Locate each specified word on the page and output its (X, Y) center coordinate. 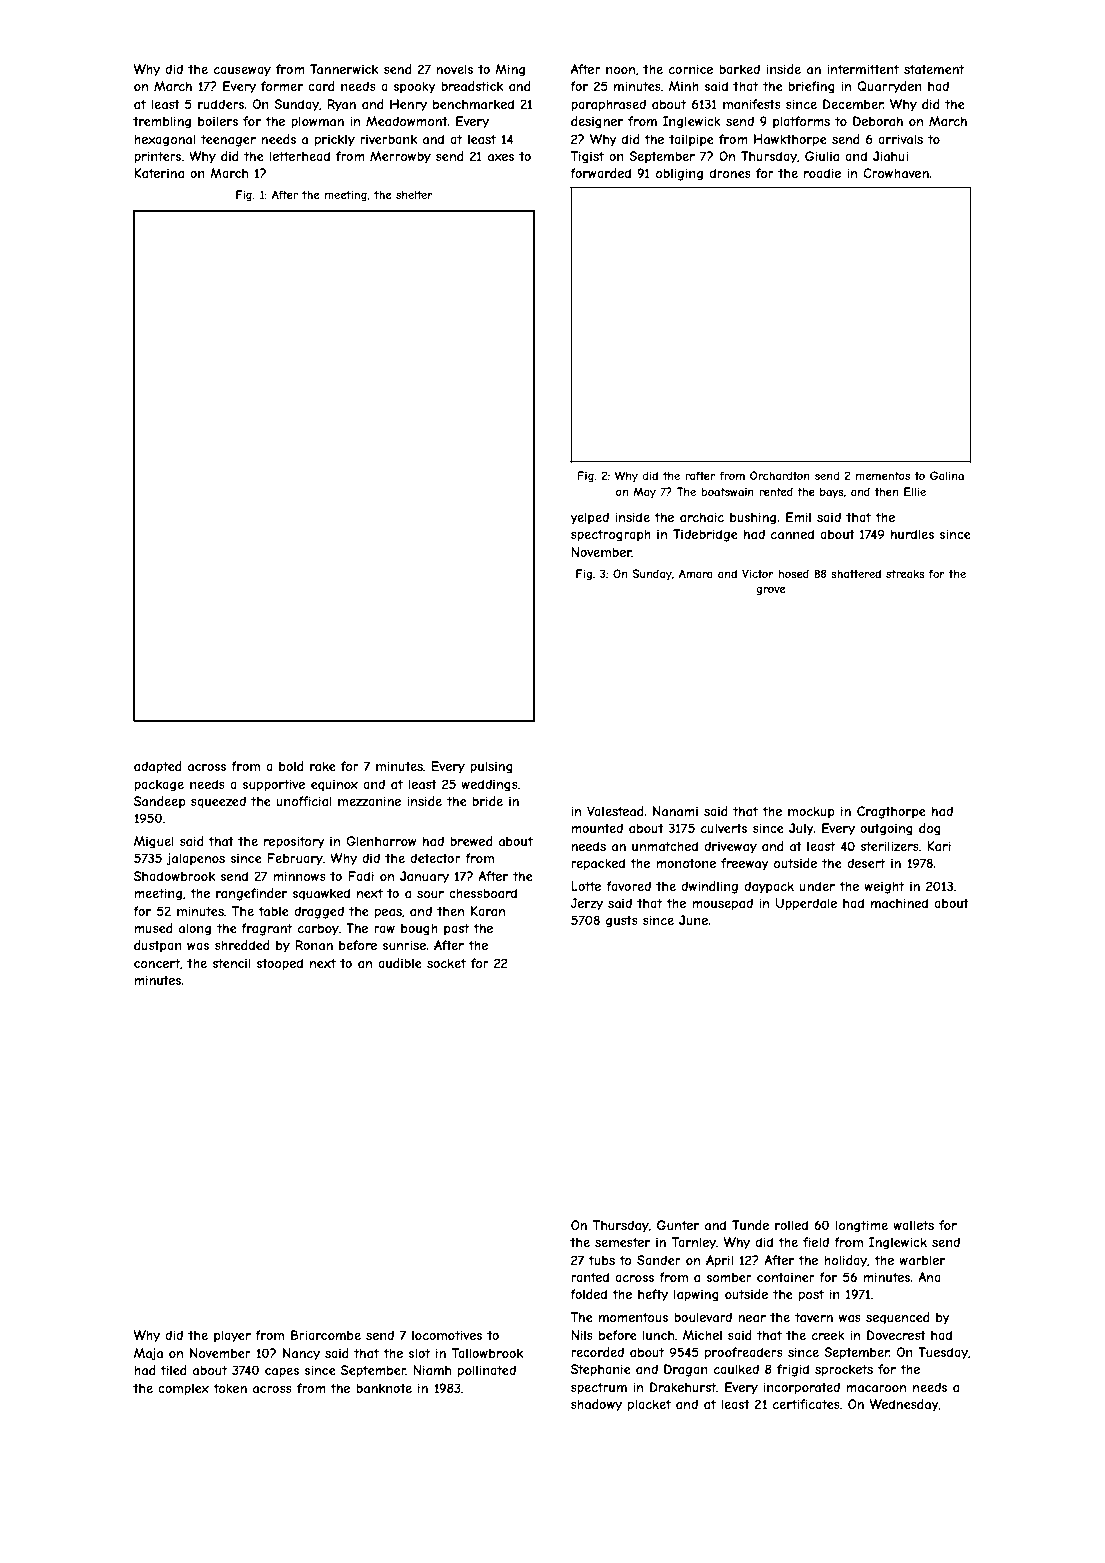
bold (291, 766)
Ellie (915, 491)
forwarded (600, 173)
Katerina (159, 173)
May (644, 492)
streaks (905, 573)
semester (622, 1242)
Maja (148, 1354)
